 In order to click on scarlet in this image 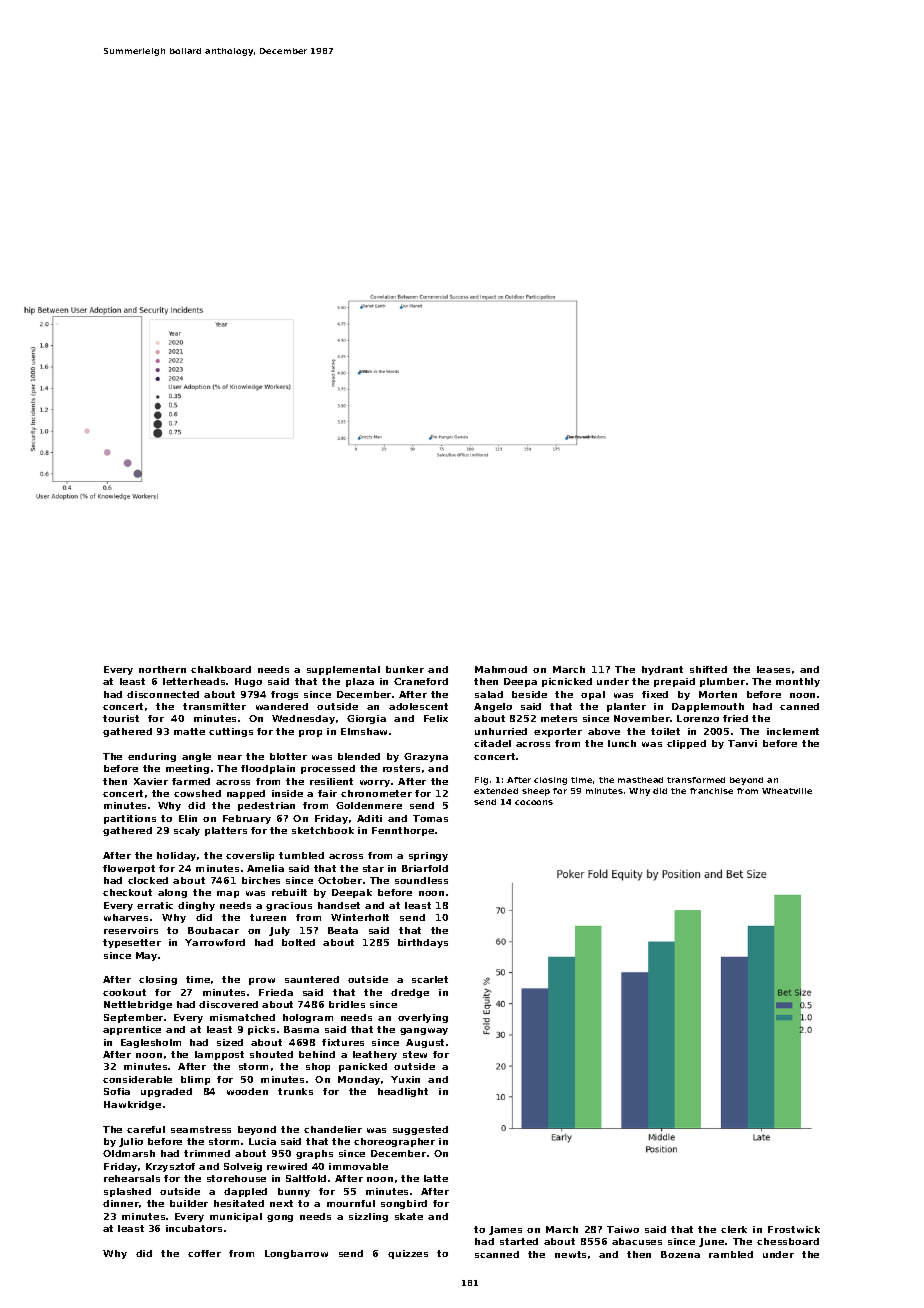, I will do `click(430, 979)`.
